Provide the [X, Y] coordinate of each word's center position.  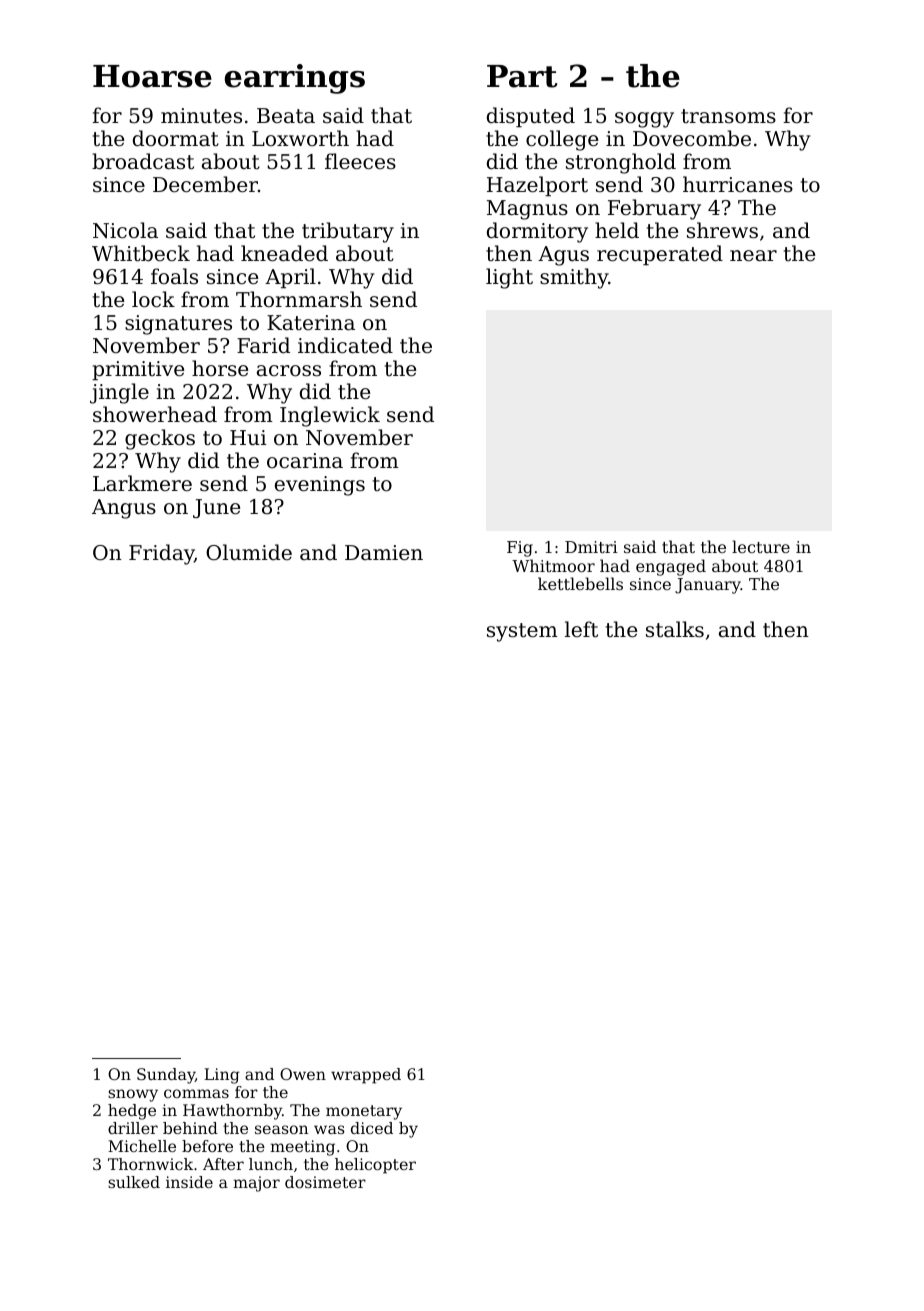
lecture [761, 546]
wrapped [366, 1076]
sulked [134, 1182]
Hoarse [152, 76]
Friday [161, 554]
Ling [222, 1076]
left [581, 629]
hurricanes [738, 184]
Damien [384, 553]
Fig [520, 549]
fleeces [360, 161]
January [708, 586]
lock [153, 299]
